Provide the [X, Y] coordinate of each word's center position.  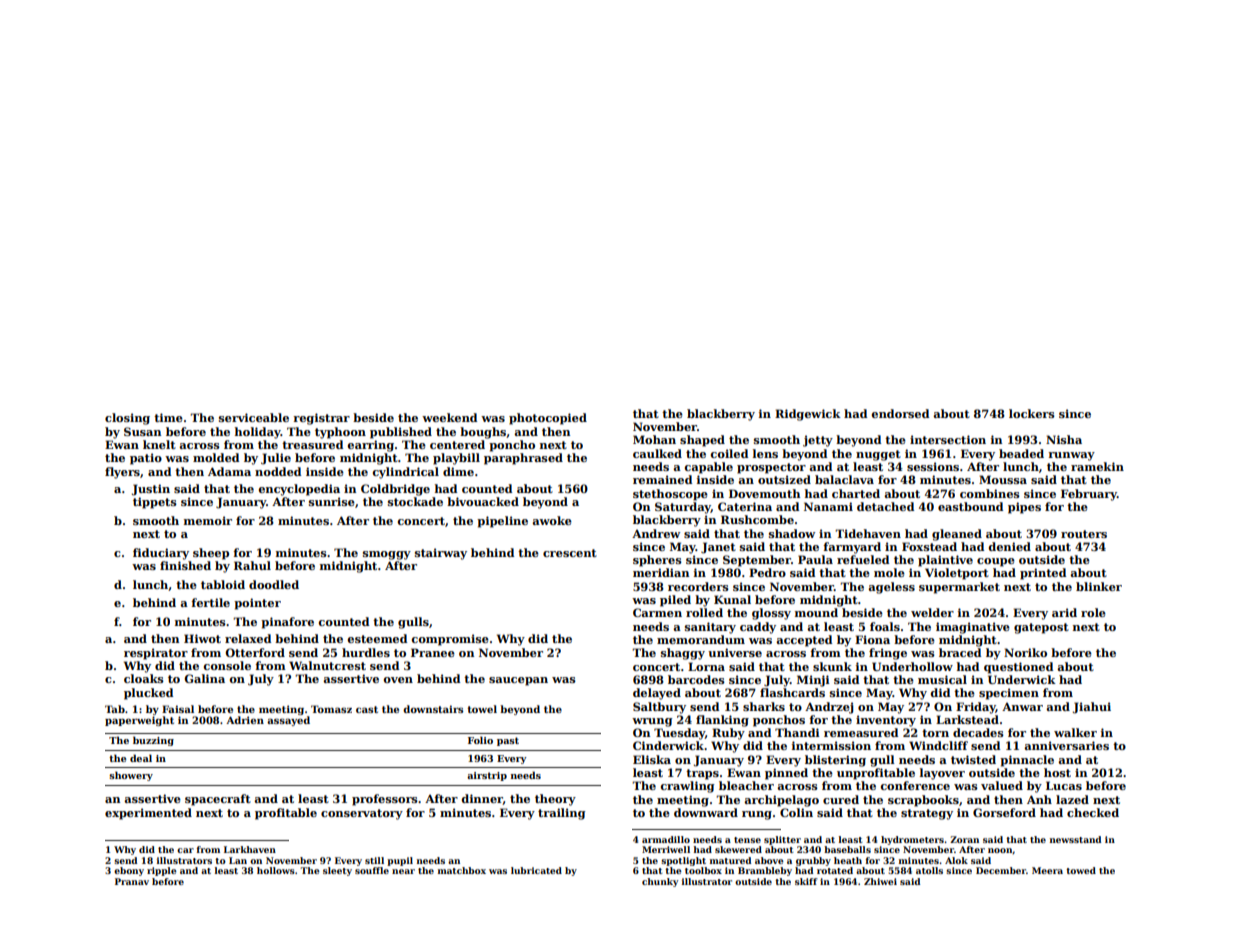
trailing [561, 814]
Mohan [654, 439]
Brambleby [765, 871]
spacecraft [218, 800]
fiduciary [161, 554]
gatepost [1041, 628]
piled [675, 601]
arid [1064, 612]
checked [1093, 812]
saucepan [518, 681]
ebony [129, 871]
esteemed [377, 638]
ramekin [1097, 466]
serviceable [254, 417]
